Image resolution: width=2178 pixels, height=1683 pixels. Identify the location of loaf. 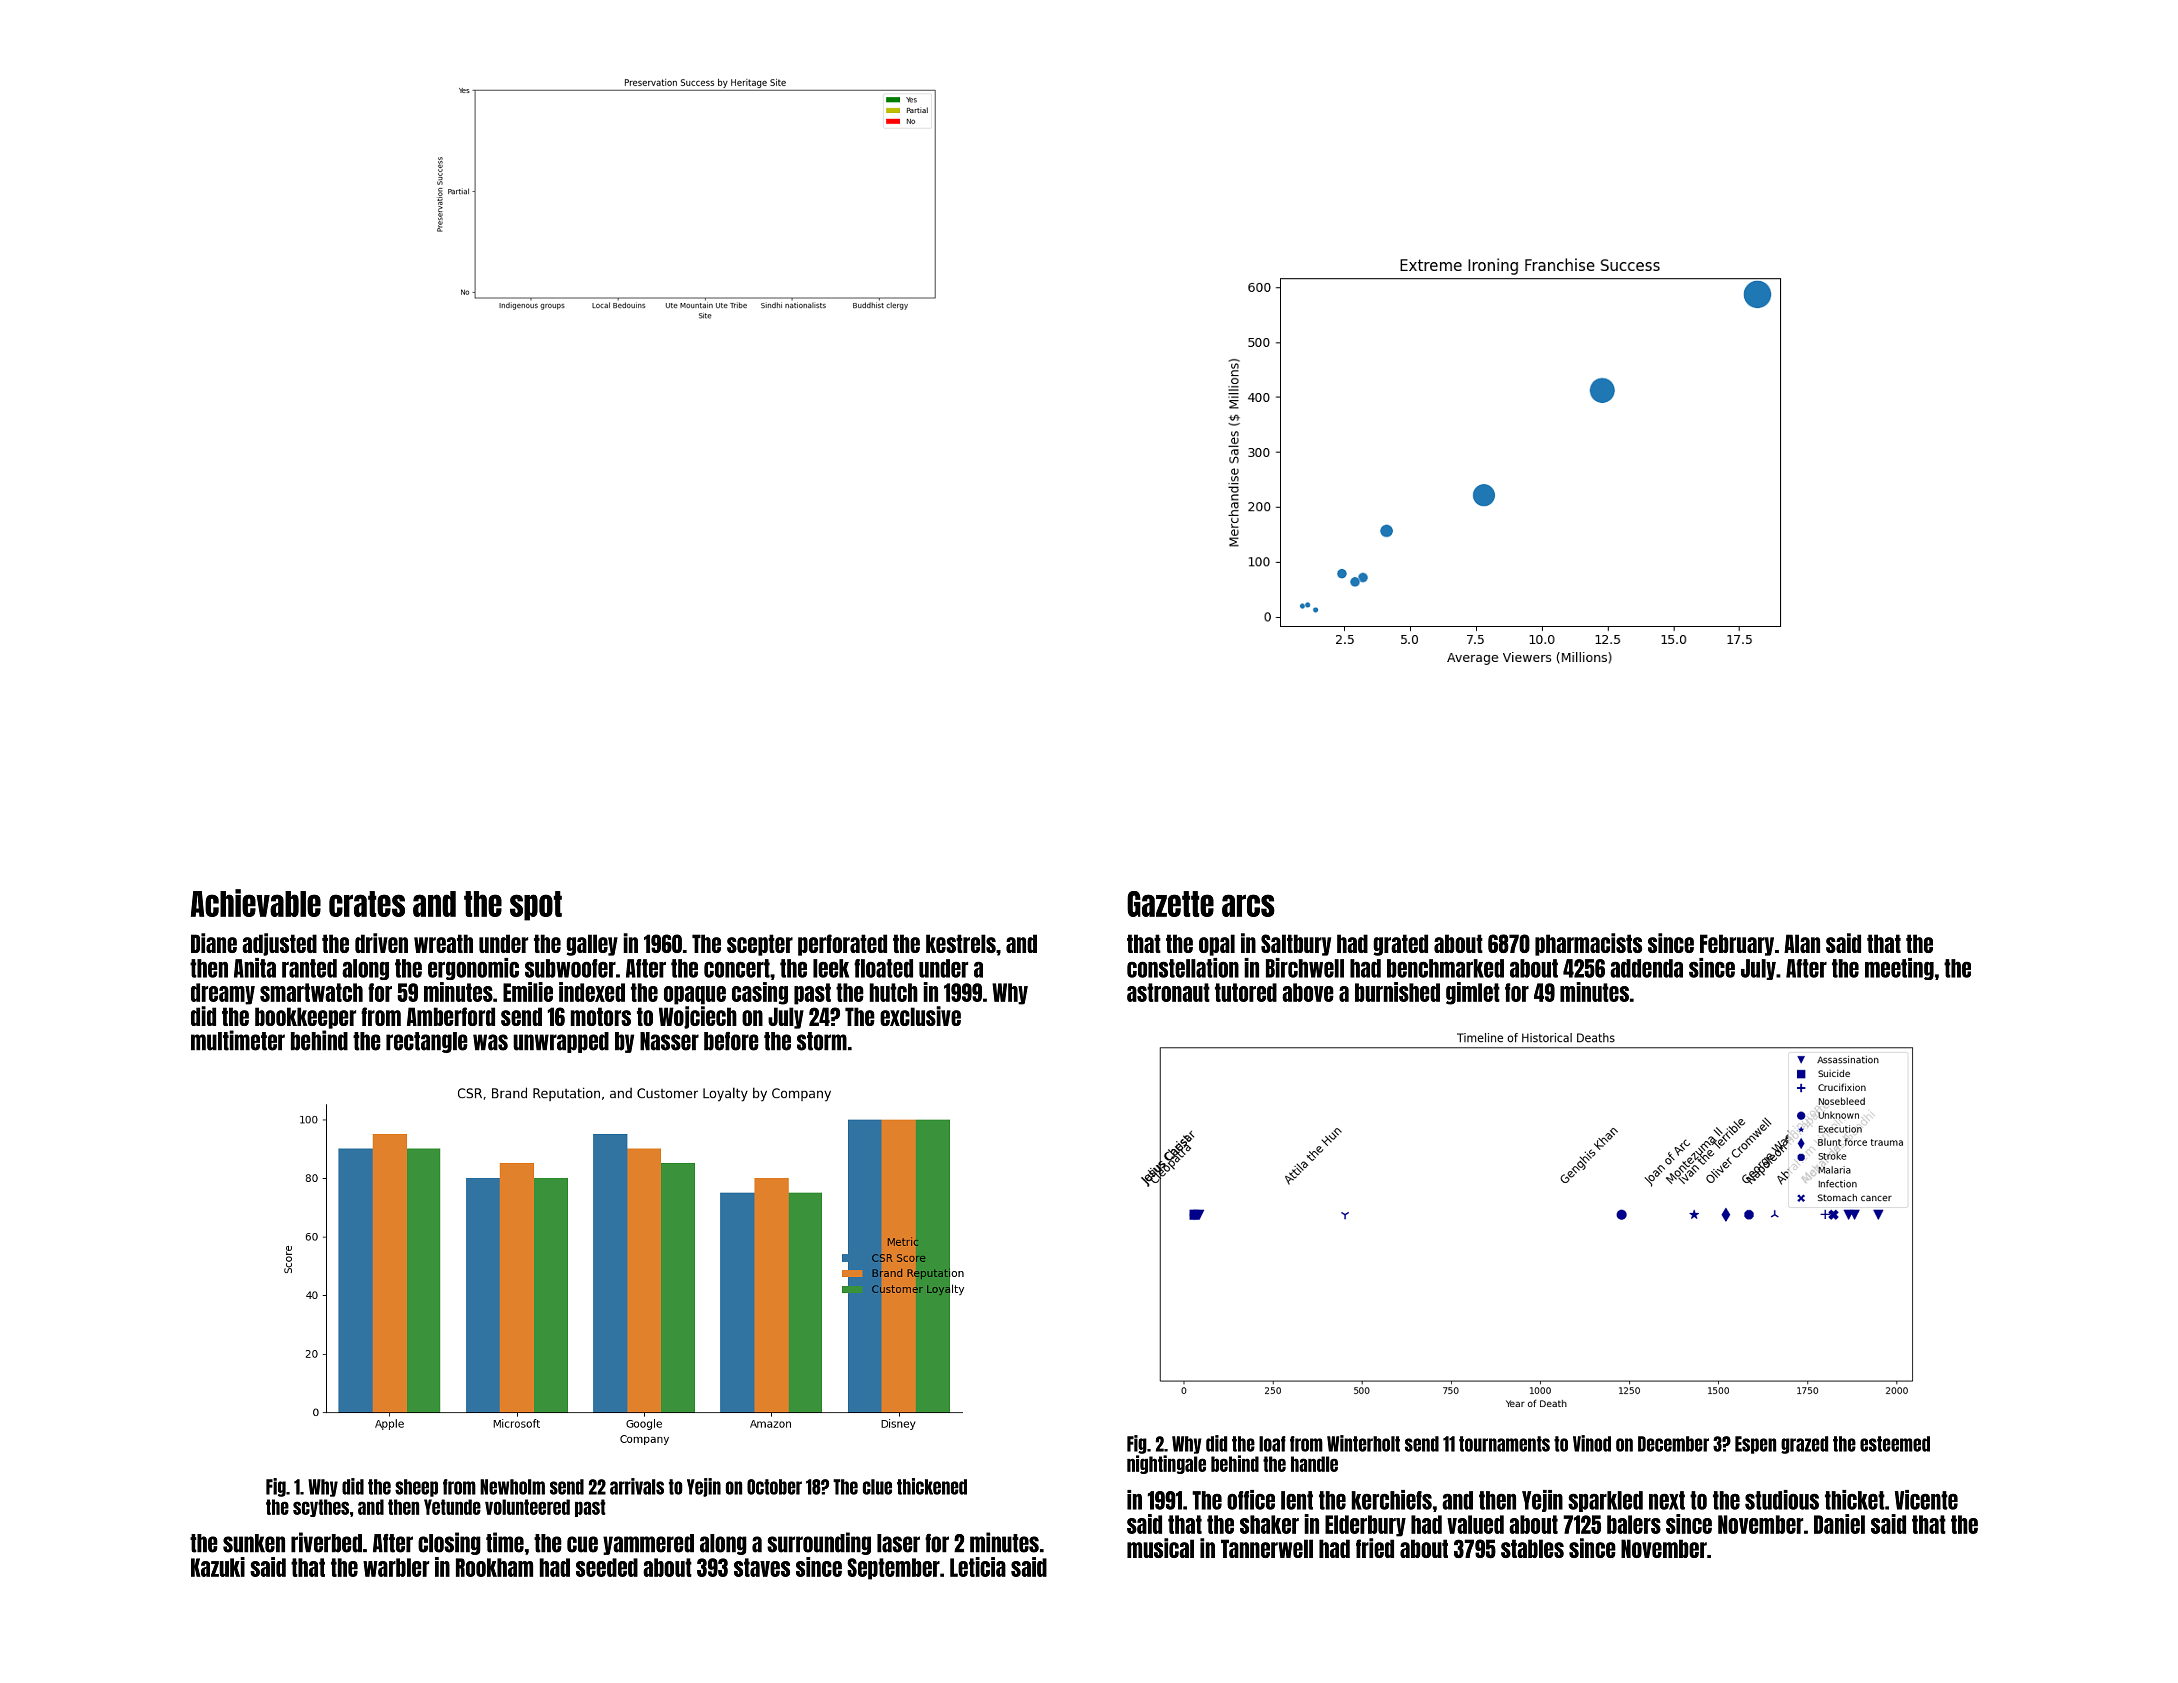
(1272, 1444).
